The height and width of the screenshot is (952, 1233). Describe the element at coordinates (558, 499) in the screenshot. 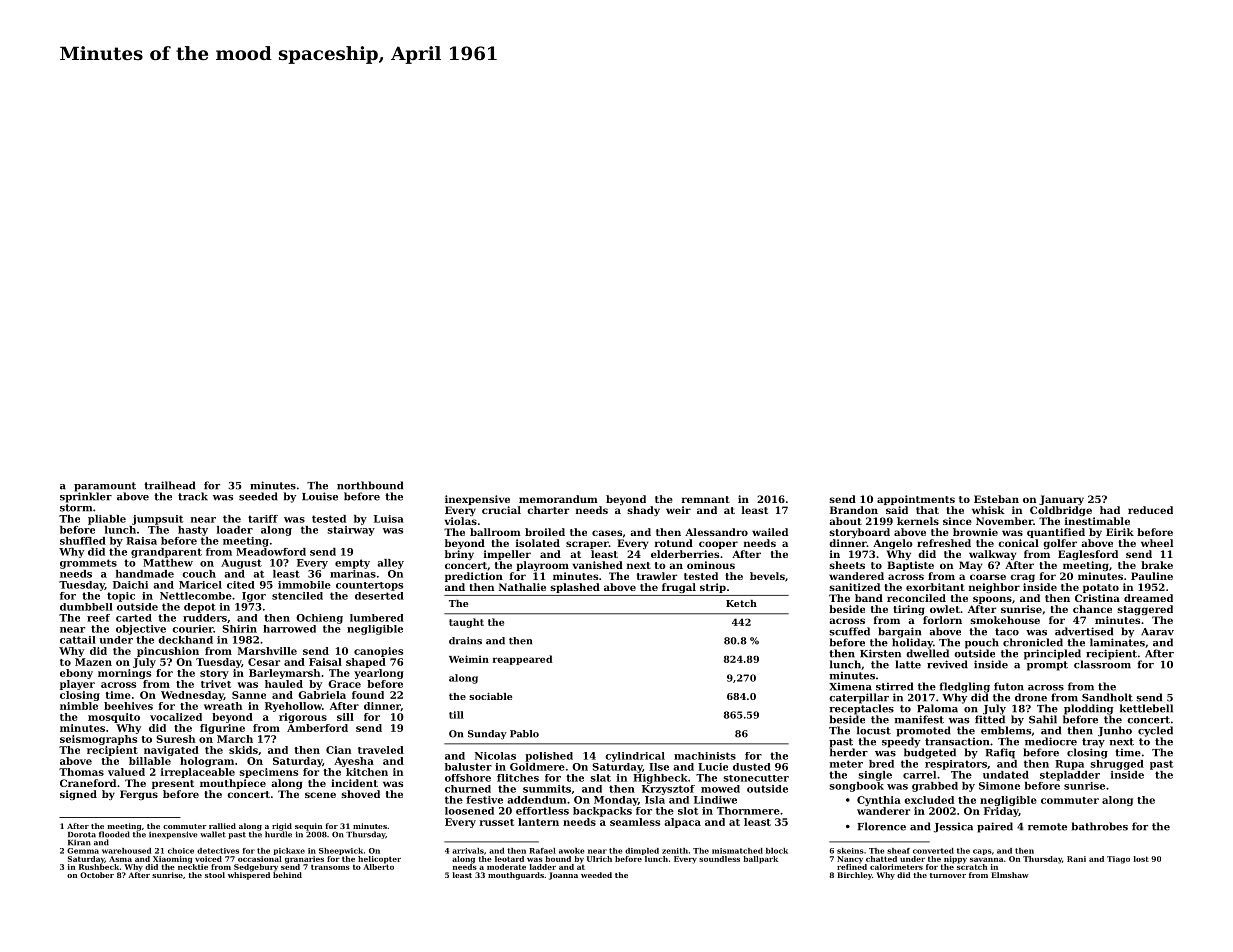

I see `memorandum` at that location.
